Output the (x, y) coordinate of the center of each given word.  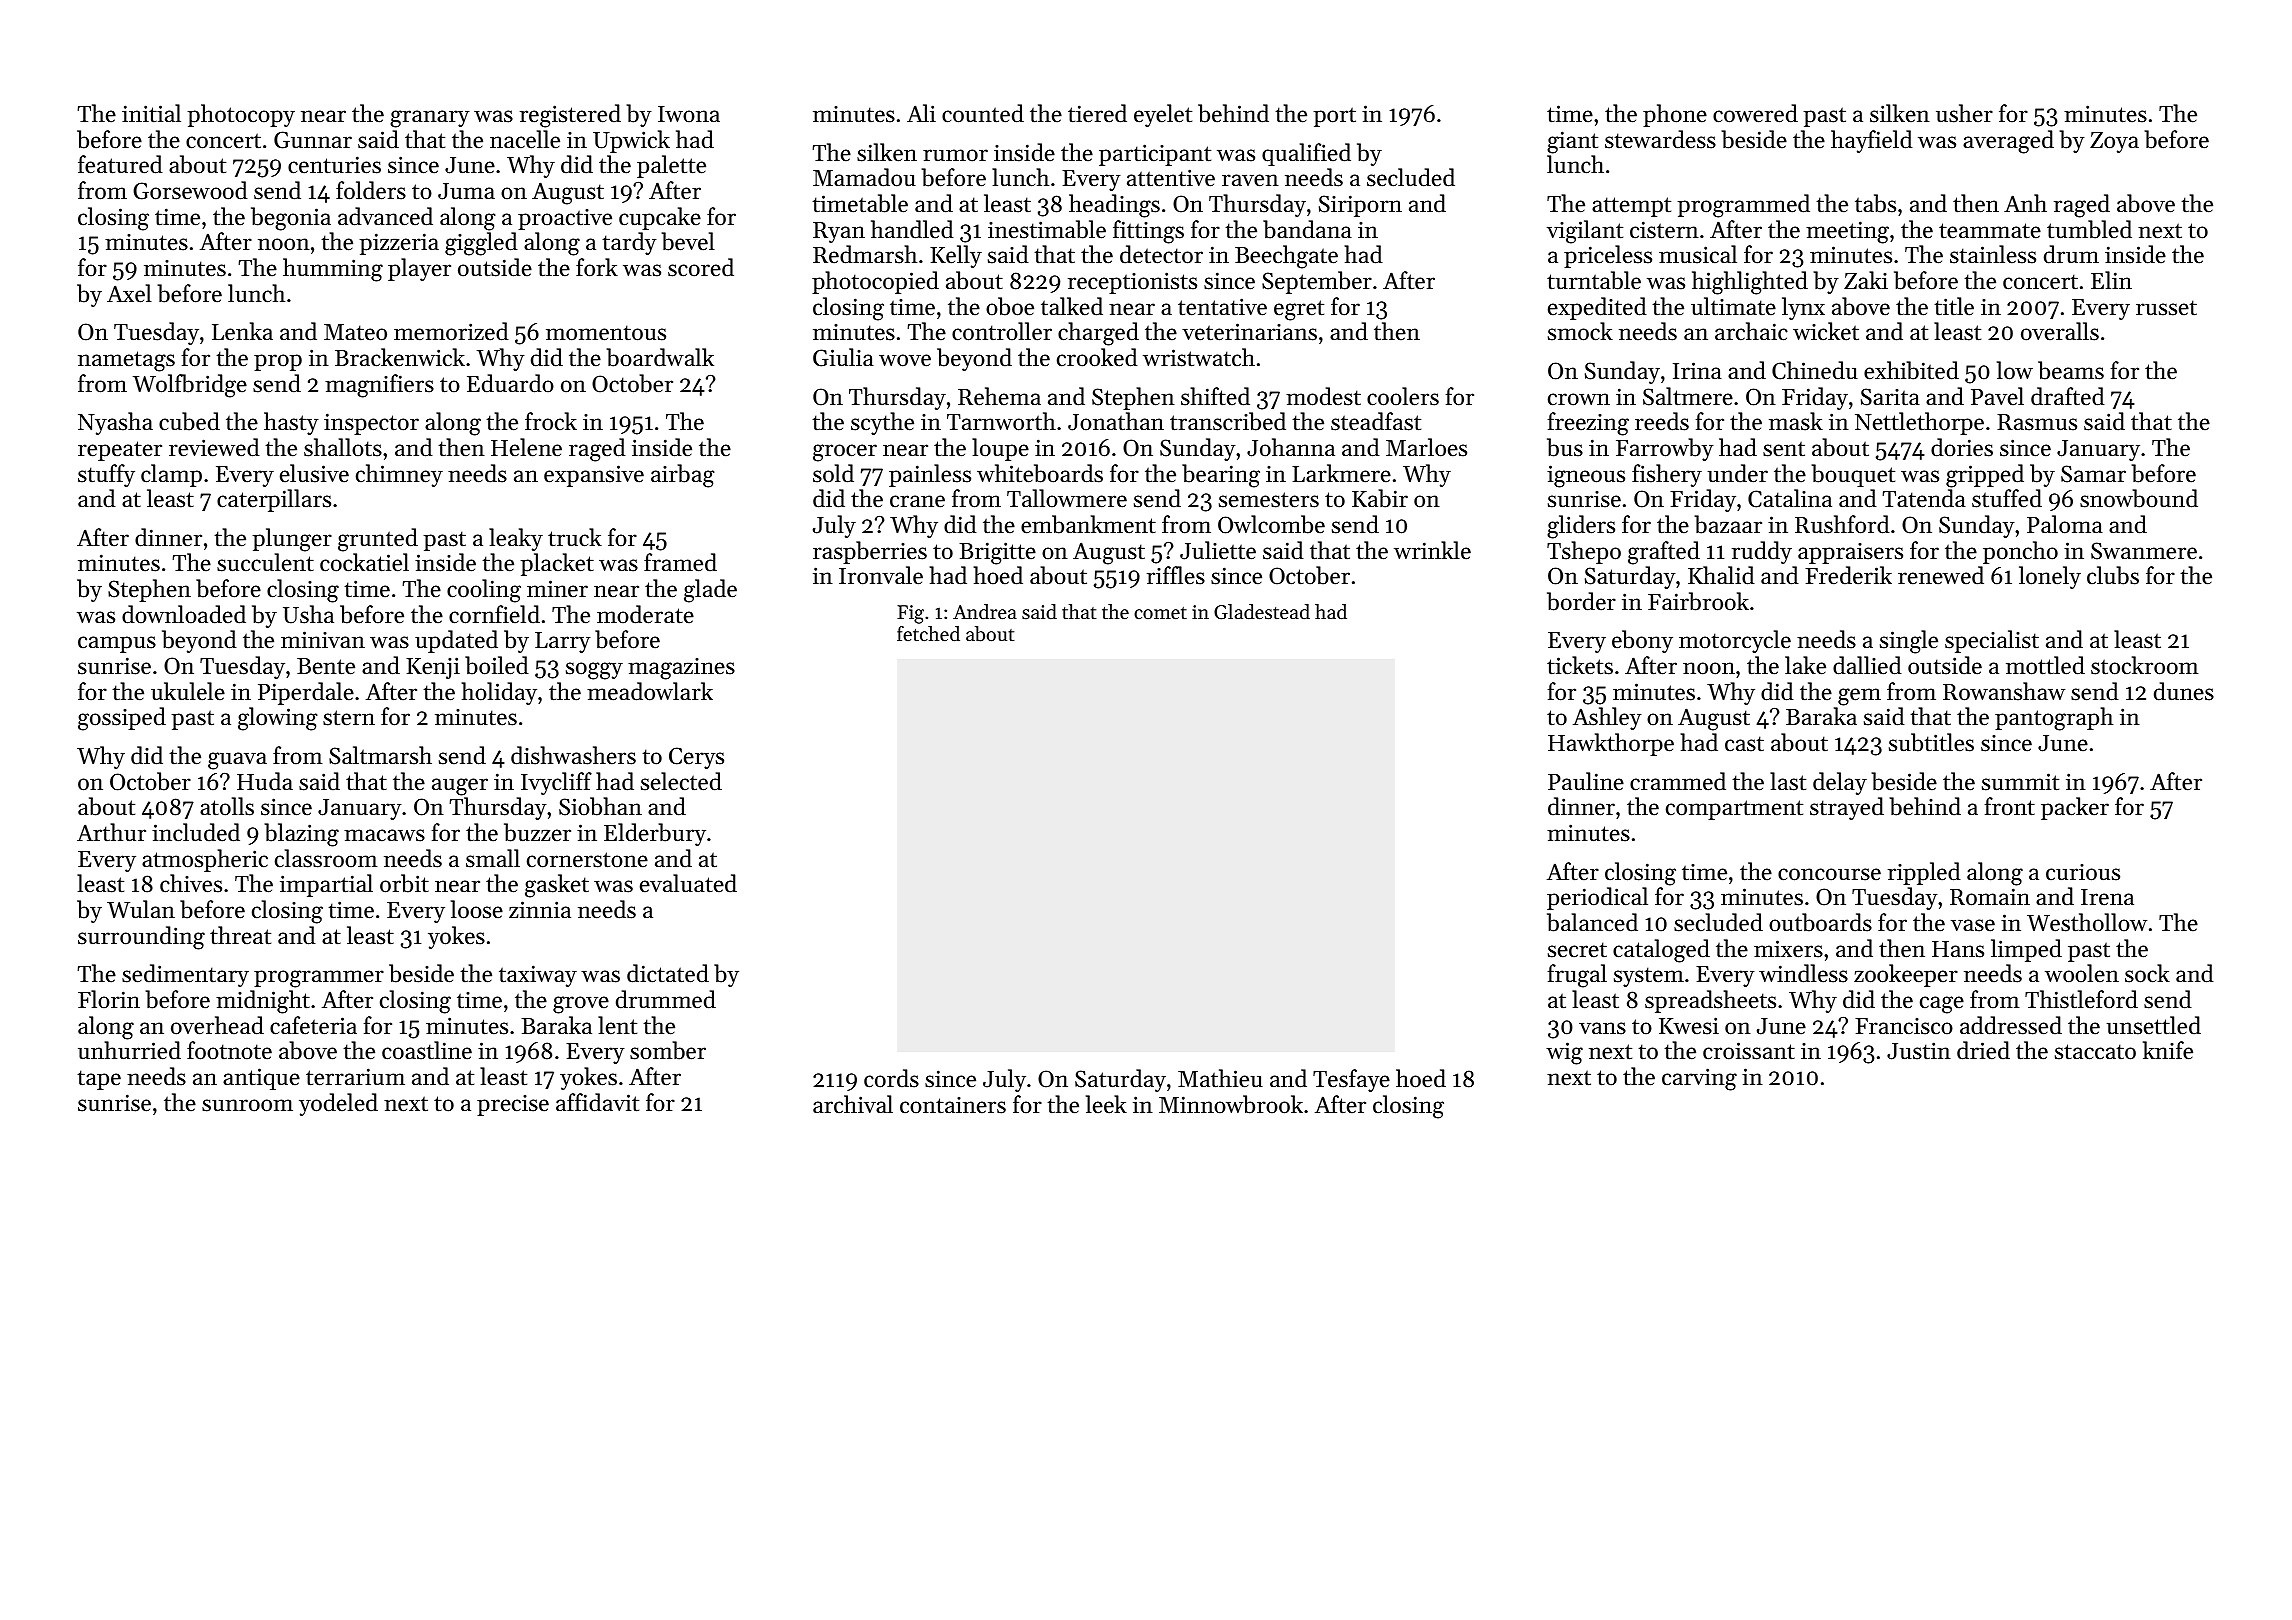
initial (151, 113)
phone (1675, 115)
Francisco (1904, 1026)
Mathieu (1220, 1078)
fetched (928, 634)
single (1909, 642)
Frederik (1848, 575)
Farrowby (1665, 449)
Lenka (242, 331)
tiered (1097, 113)
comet (1160, 613)
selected (681, 781)
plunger (292, 540)
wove (905, 360)
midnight (263, 1002)
